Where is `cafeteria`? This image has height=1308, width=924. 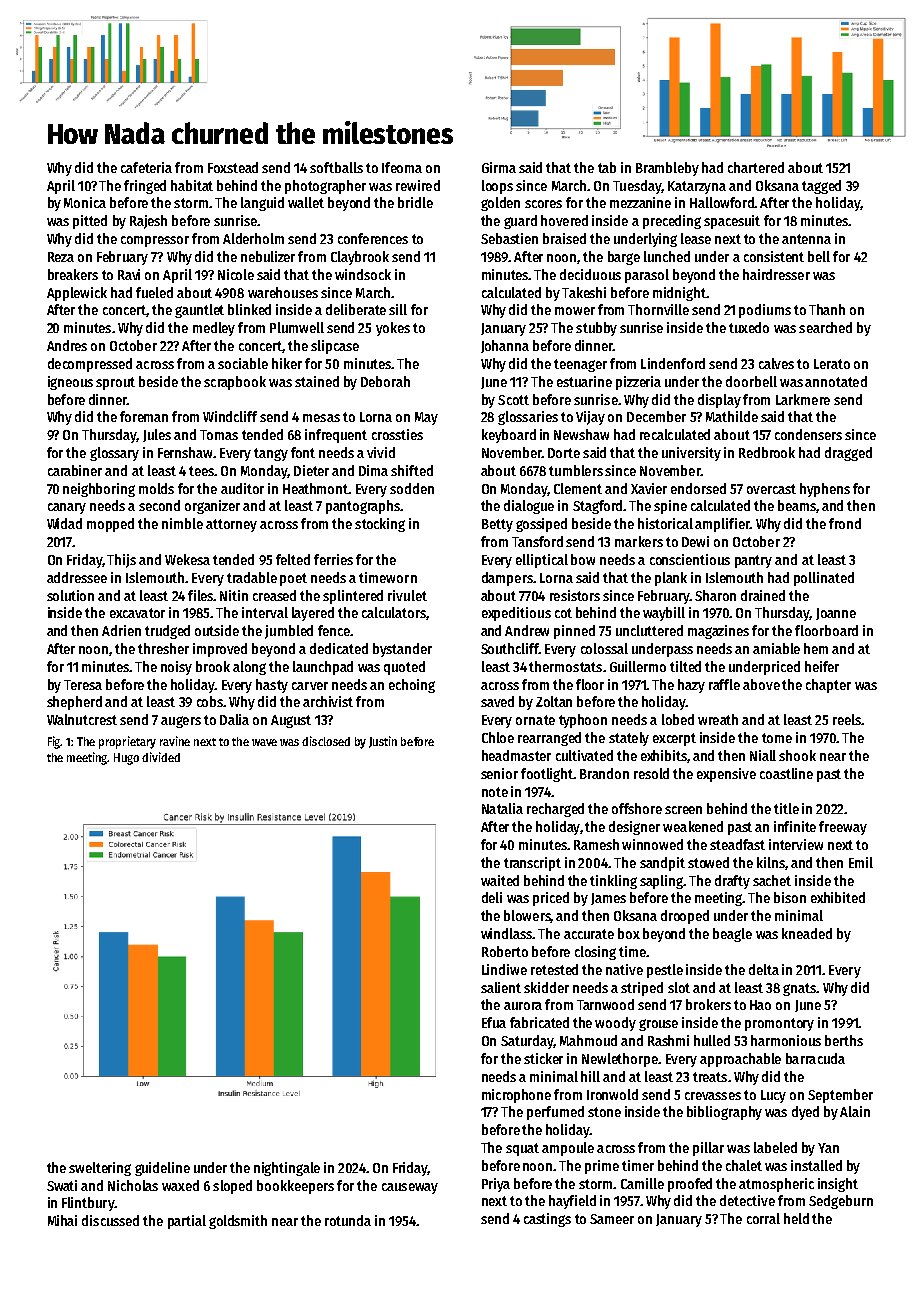 cafeteria is located at coordinates (146, 167).
